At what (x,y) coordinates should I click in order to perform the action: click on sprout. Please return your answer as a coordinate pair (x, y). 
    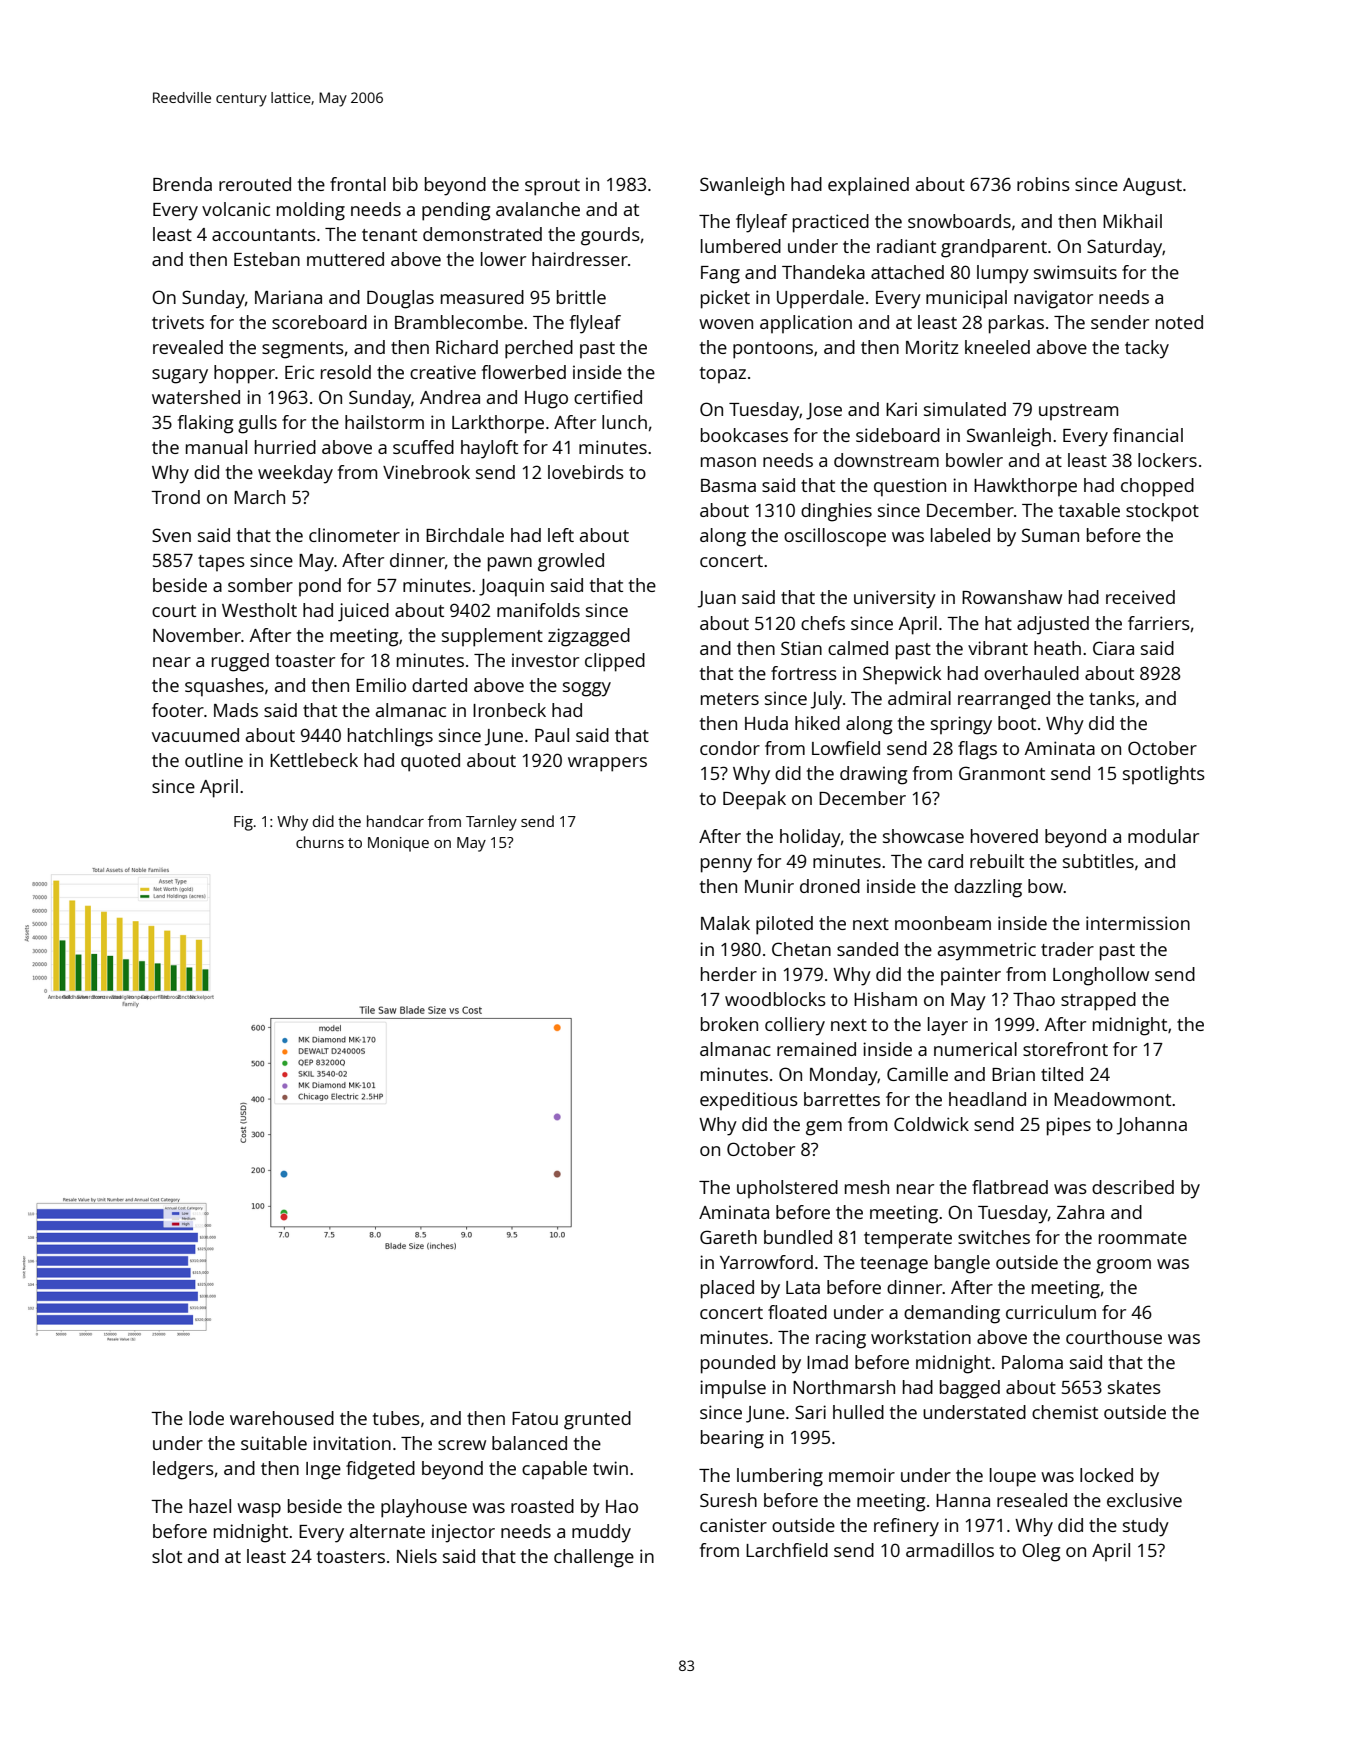
    Looking at the image, I should click on (552, 187).
